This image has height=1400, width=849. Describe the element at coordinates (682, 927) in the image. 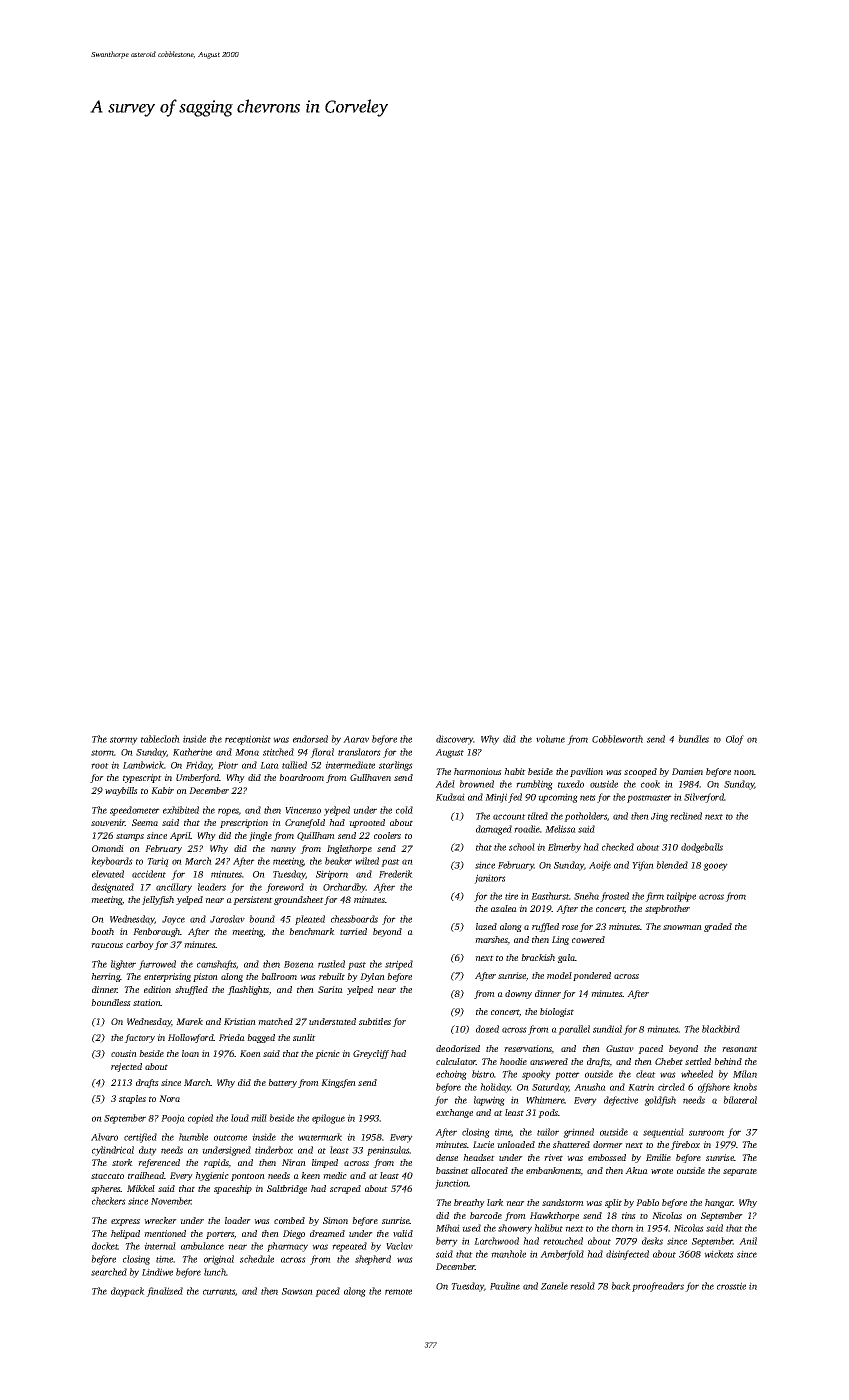

I see `snowman` at that location.
